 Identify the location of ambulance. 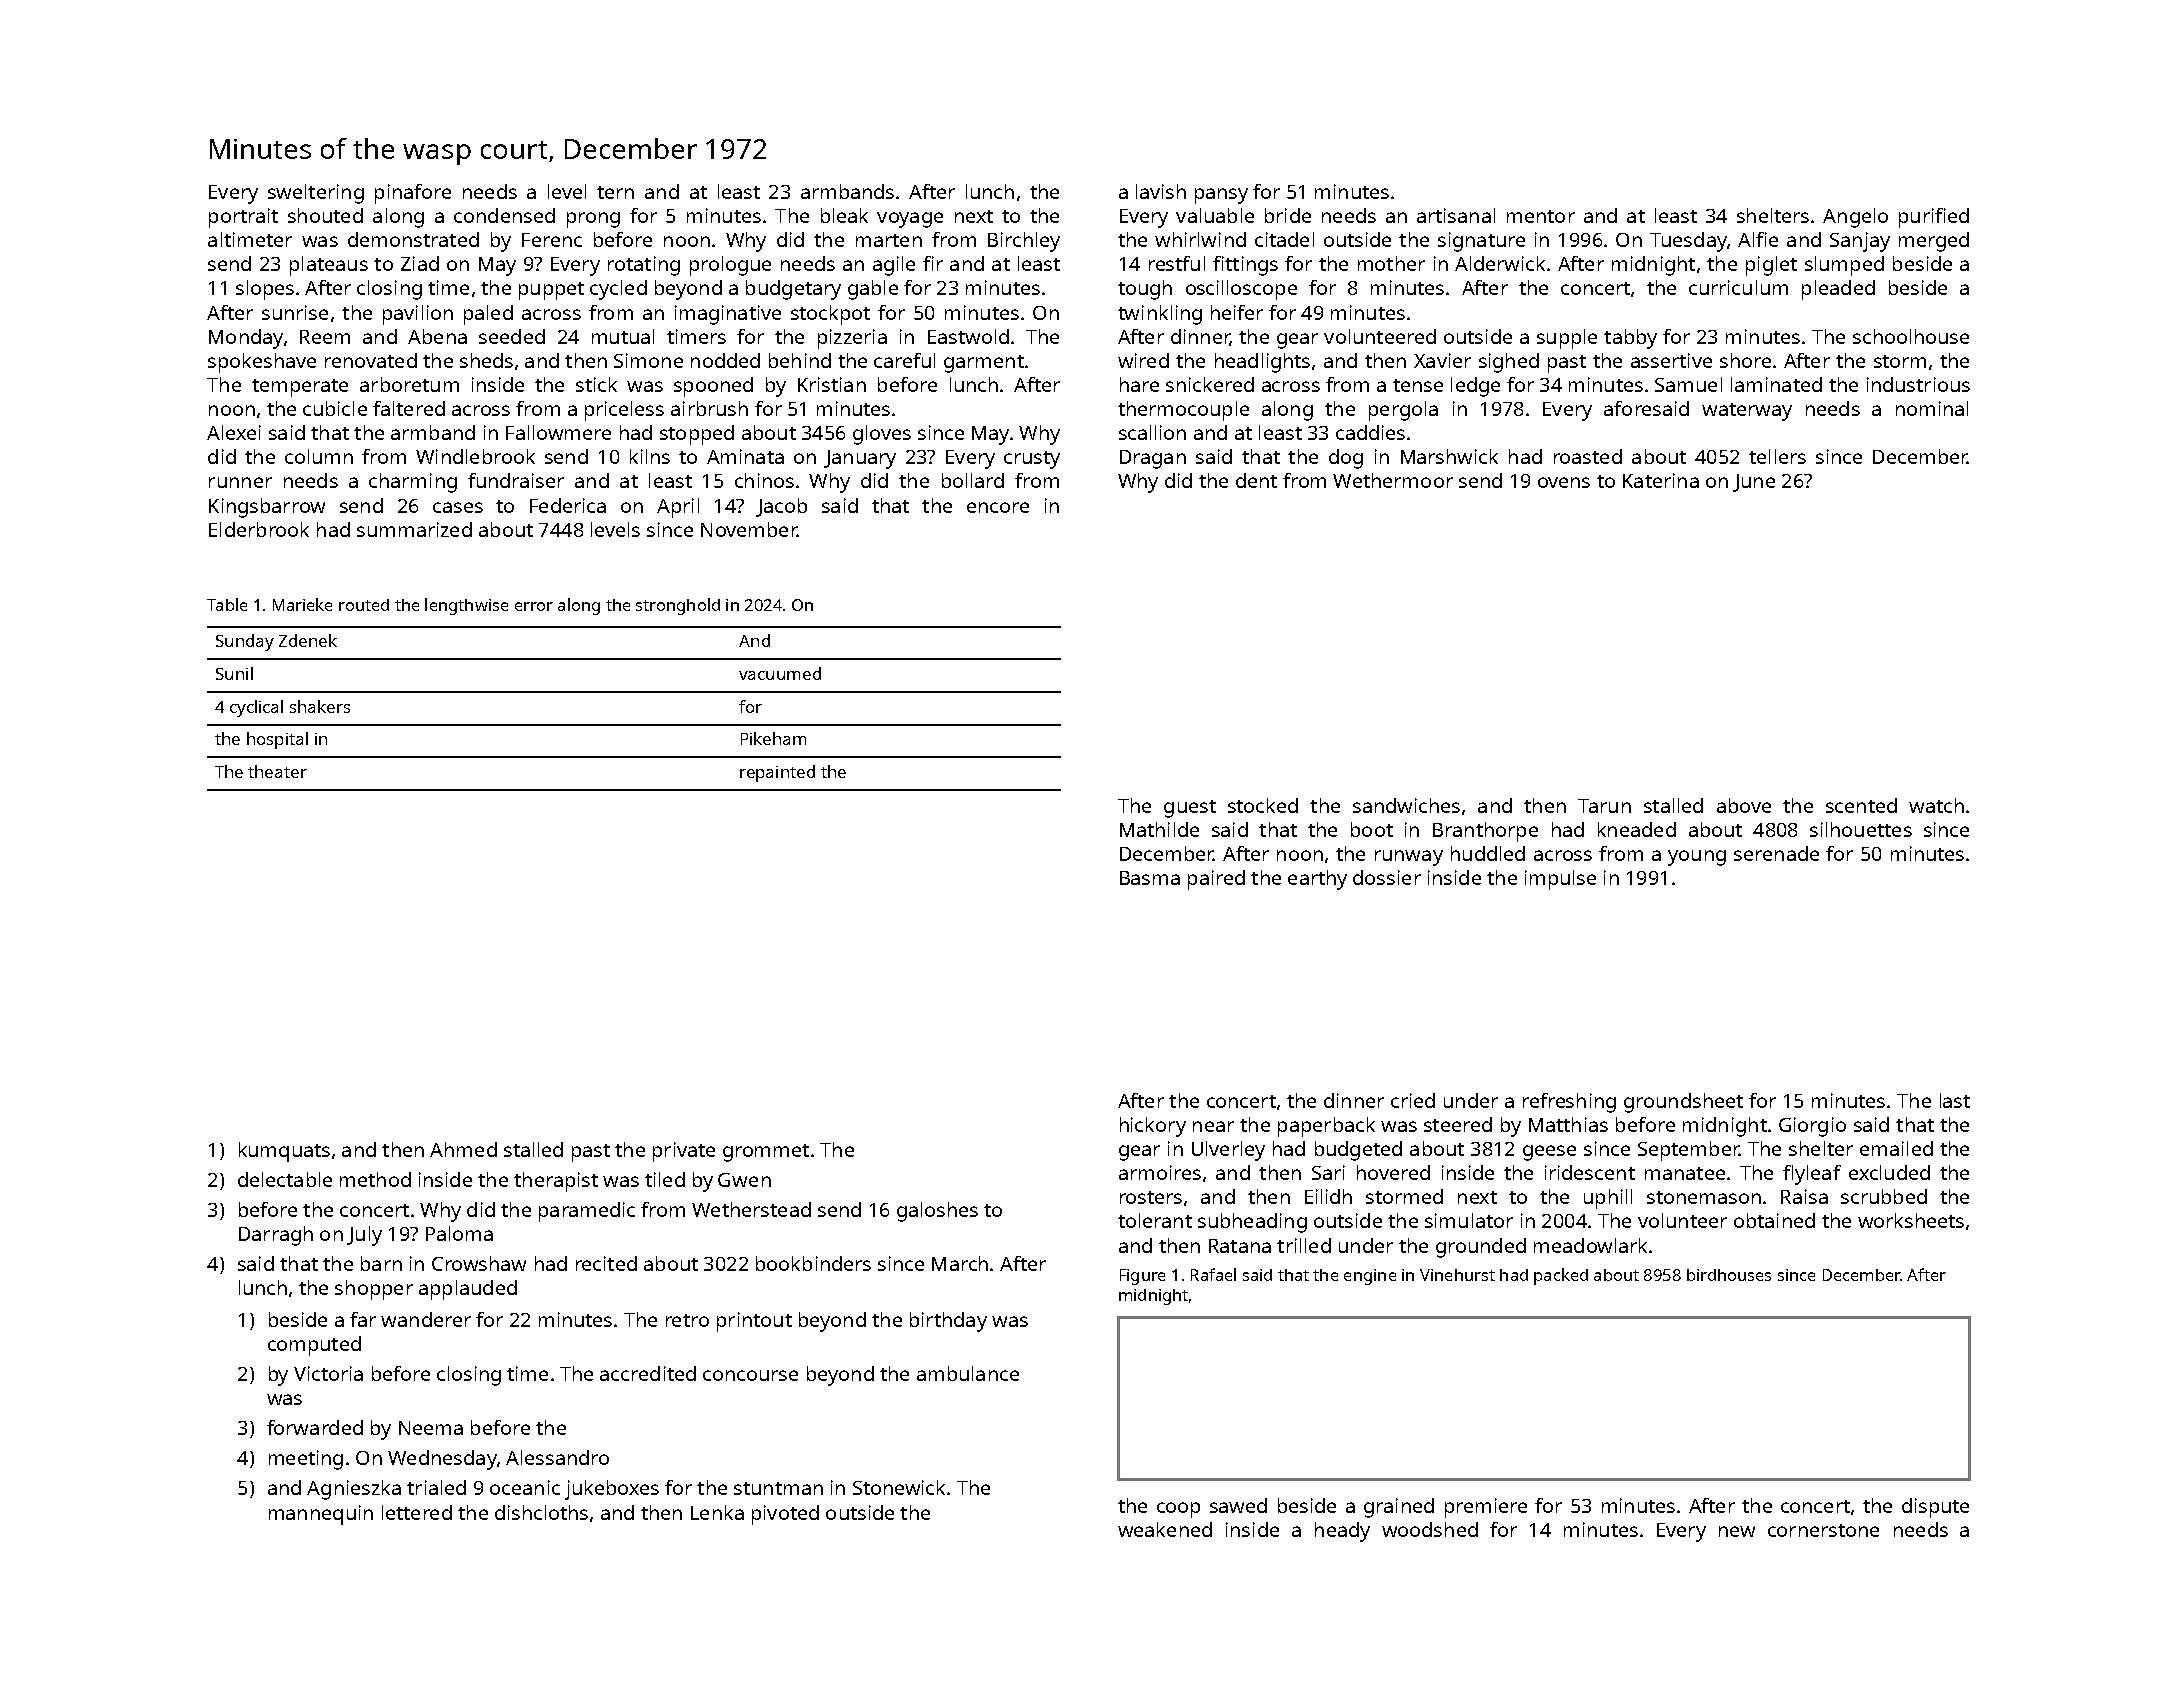
(968, 1373).
